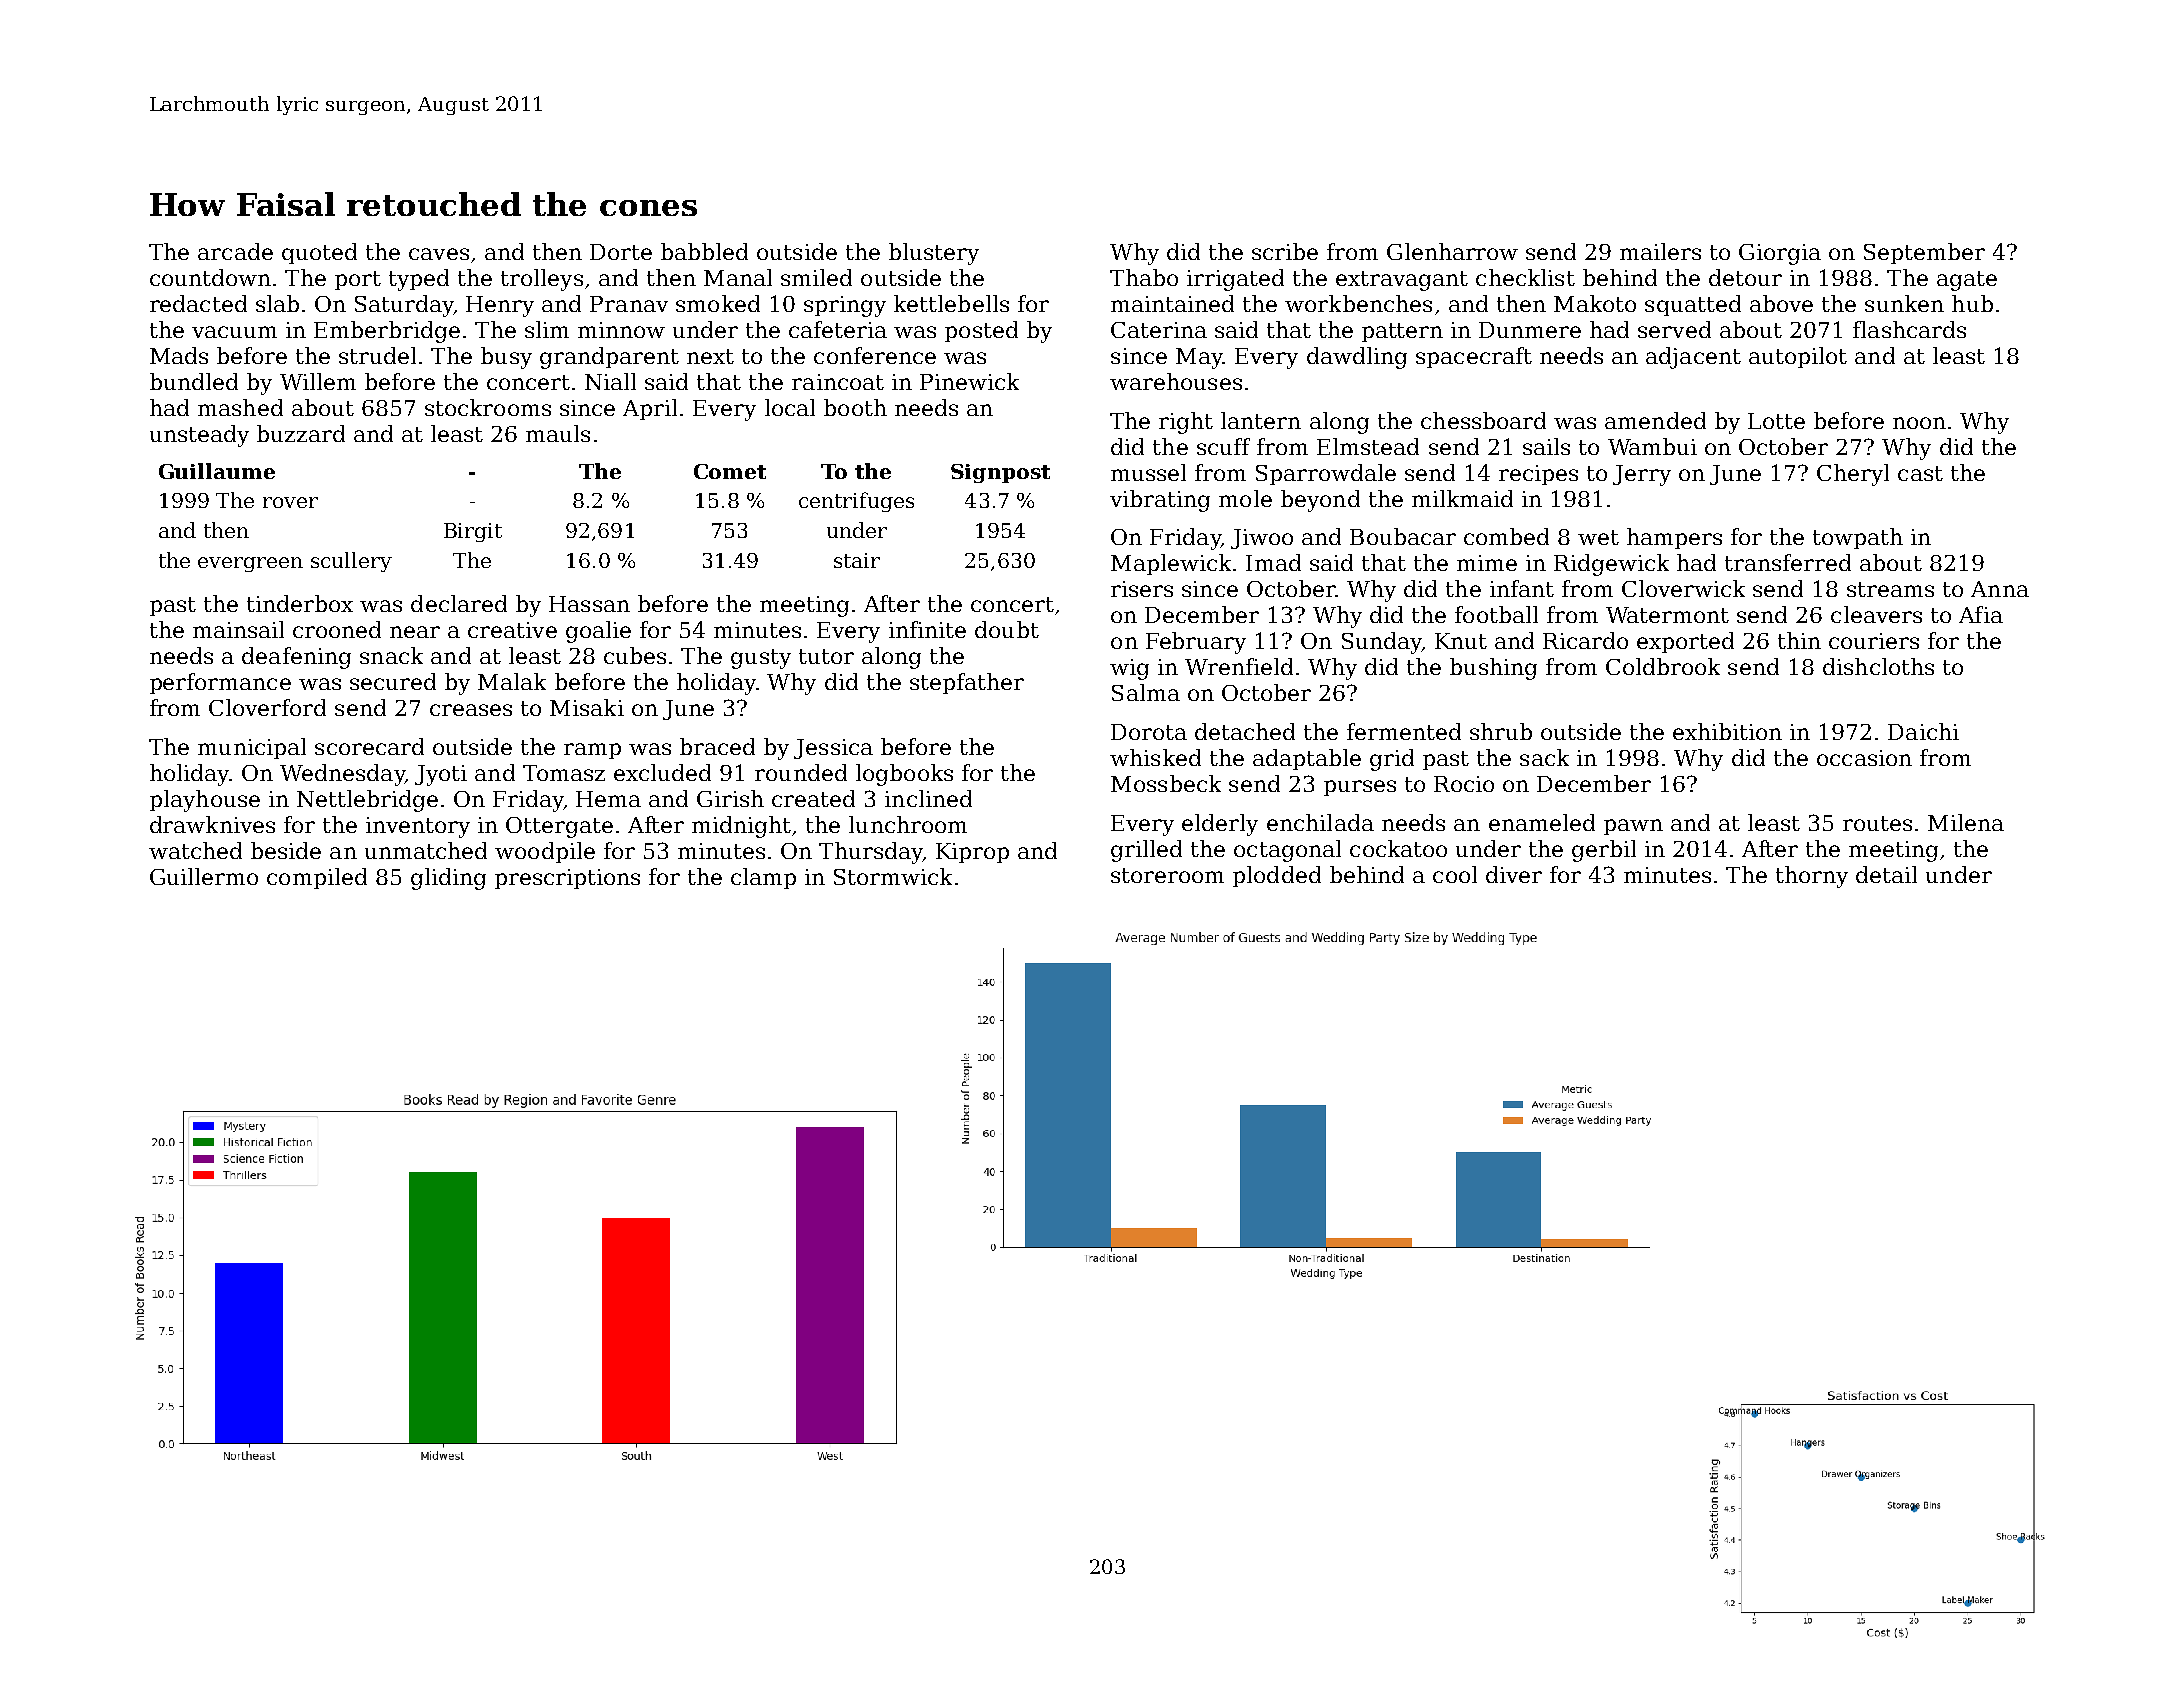 The width and height of the screenshot is (2178, 1683). What do you see at coordinates (893, 876) in the screenshot?
I see `Stormwick` at bounding box center [893, 876].
